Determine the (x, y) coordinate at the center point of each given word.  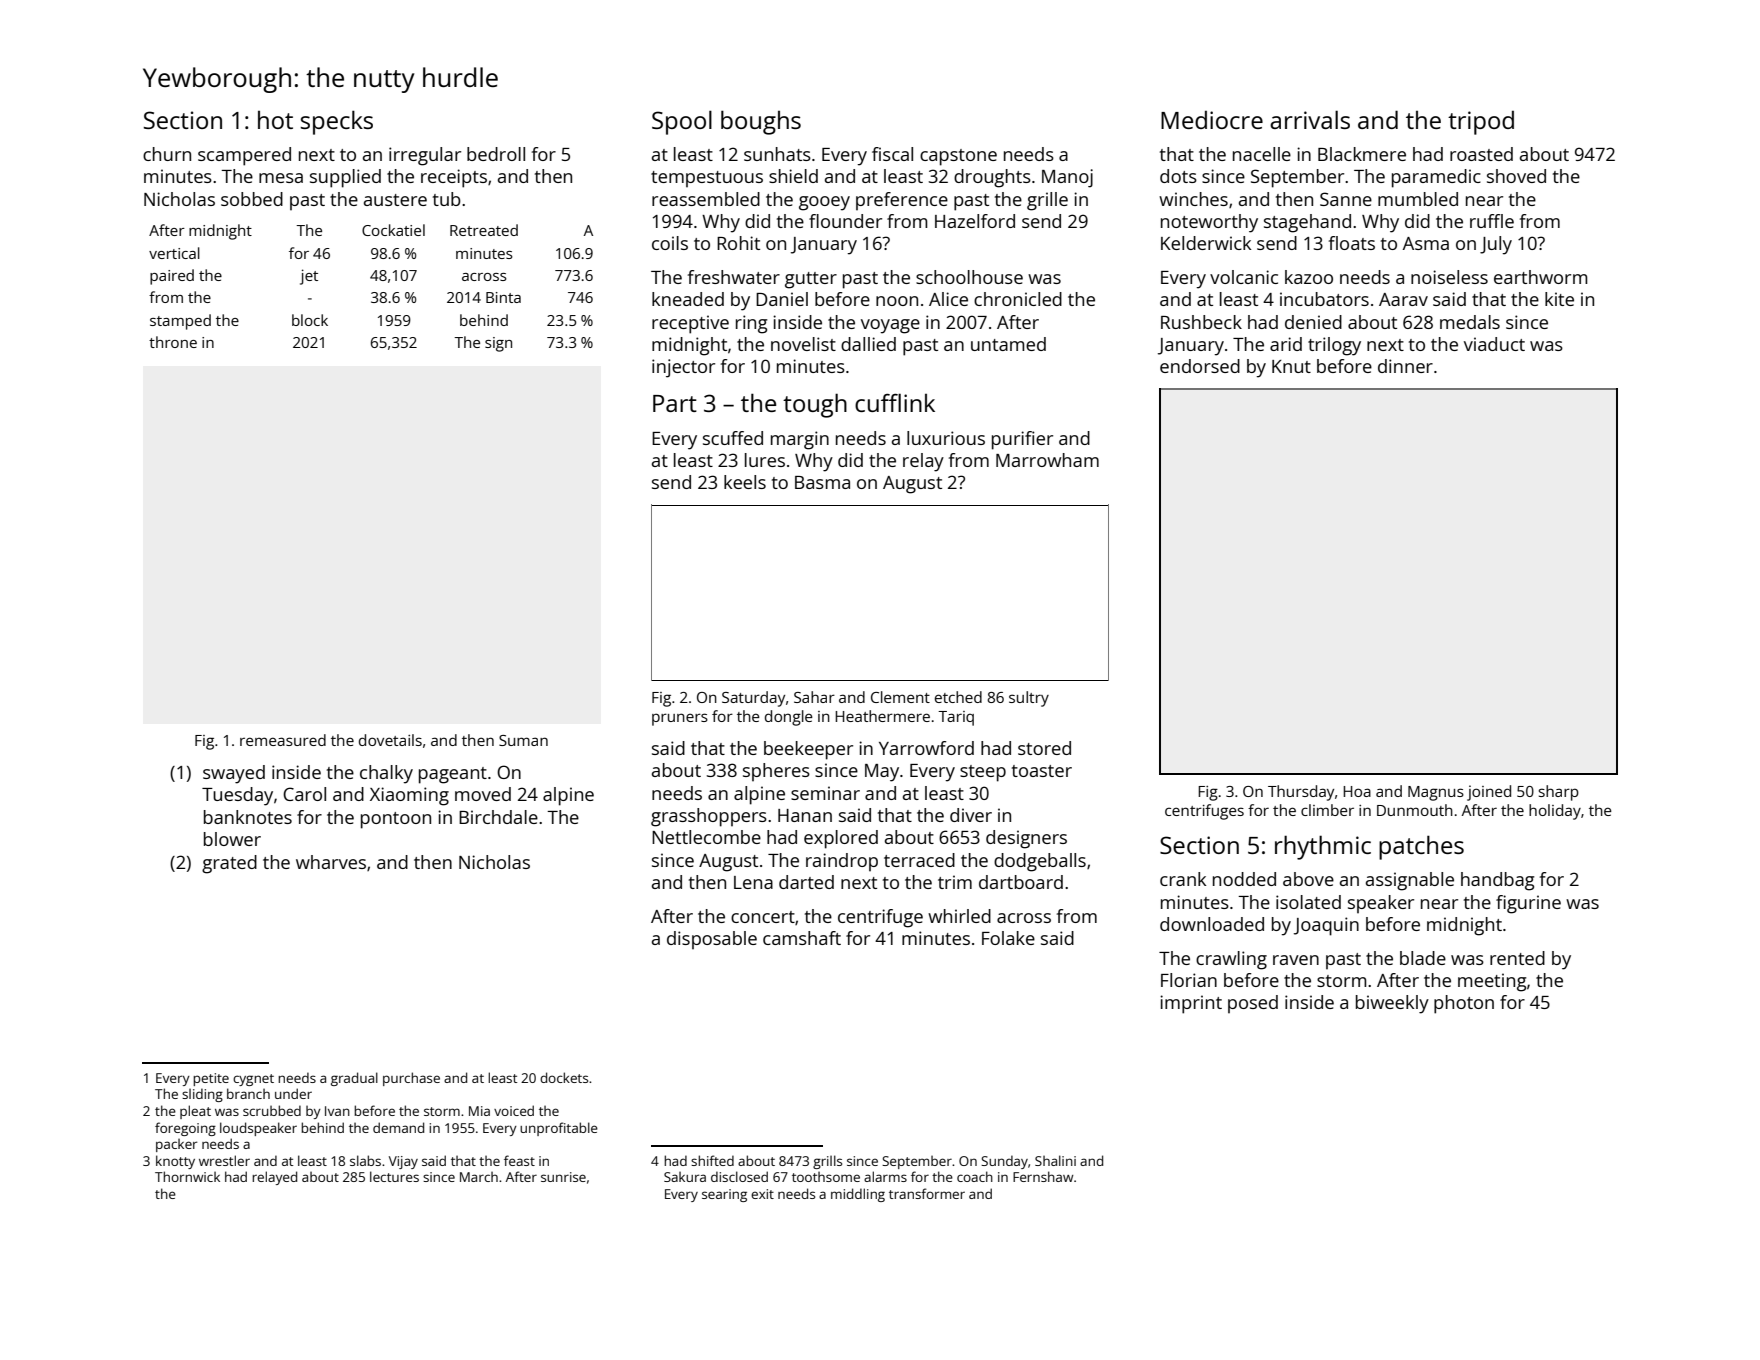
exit (762, 1194)
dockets (564, 1077)
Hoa (1357, 791)
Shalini (1055, 1160)
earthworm (1541, 277)
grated (229, 864)
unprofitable (559, 1129)
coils (670, 243)
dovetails (390, 740)
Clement (900, 697)
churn (167, 154)
